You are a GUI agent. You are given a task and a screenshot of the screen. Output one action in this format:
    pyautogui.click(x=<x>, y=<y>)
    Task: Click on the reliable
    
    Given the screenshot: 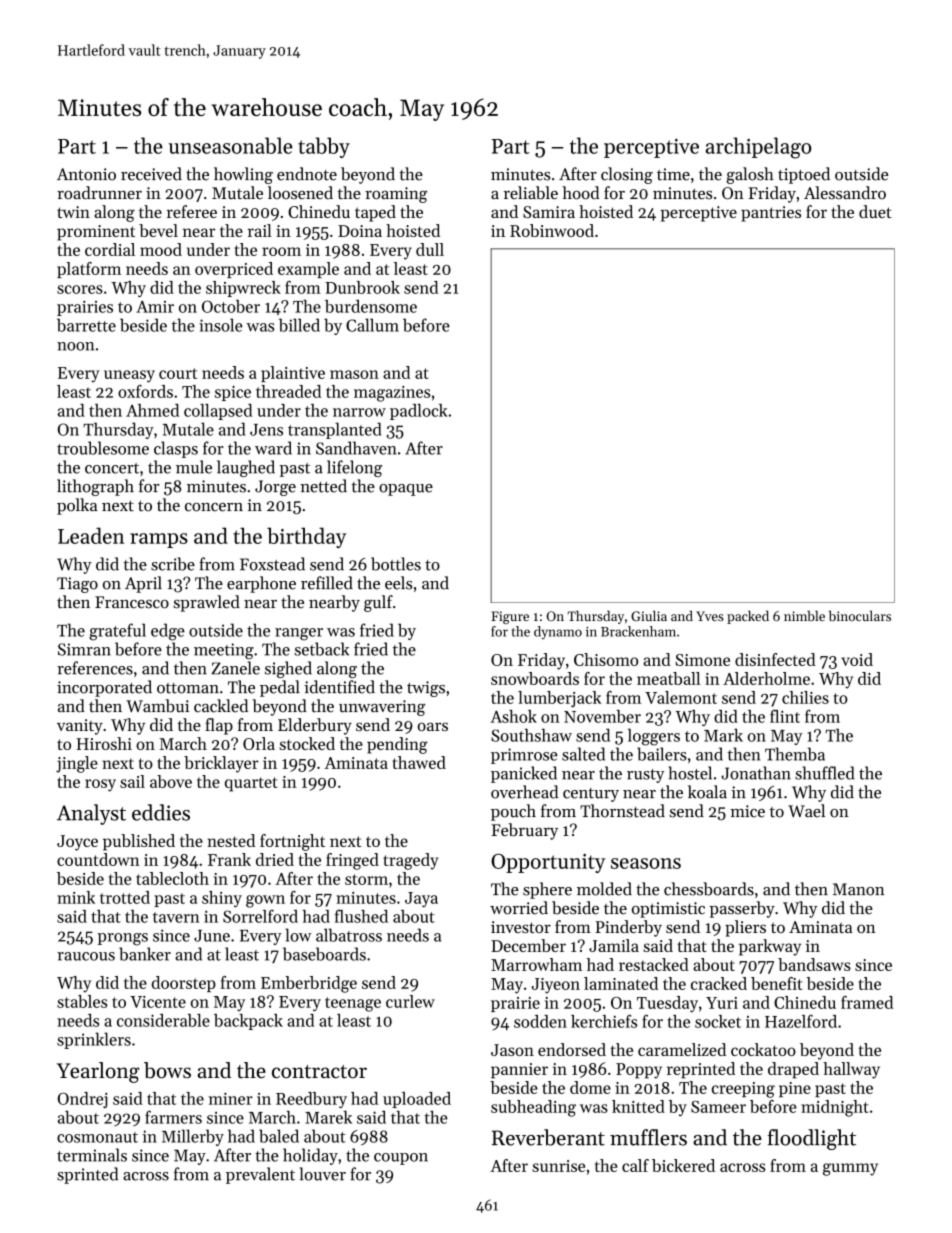 What is the action you would take?
    pyautogui.click(x=531, y=193)
